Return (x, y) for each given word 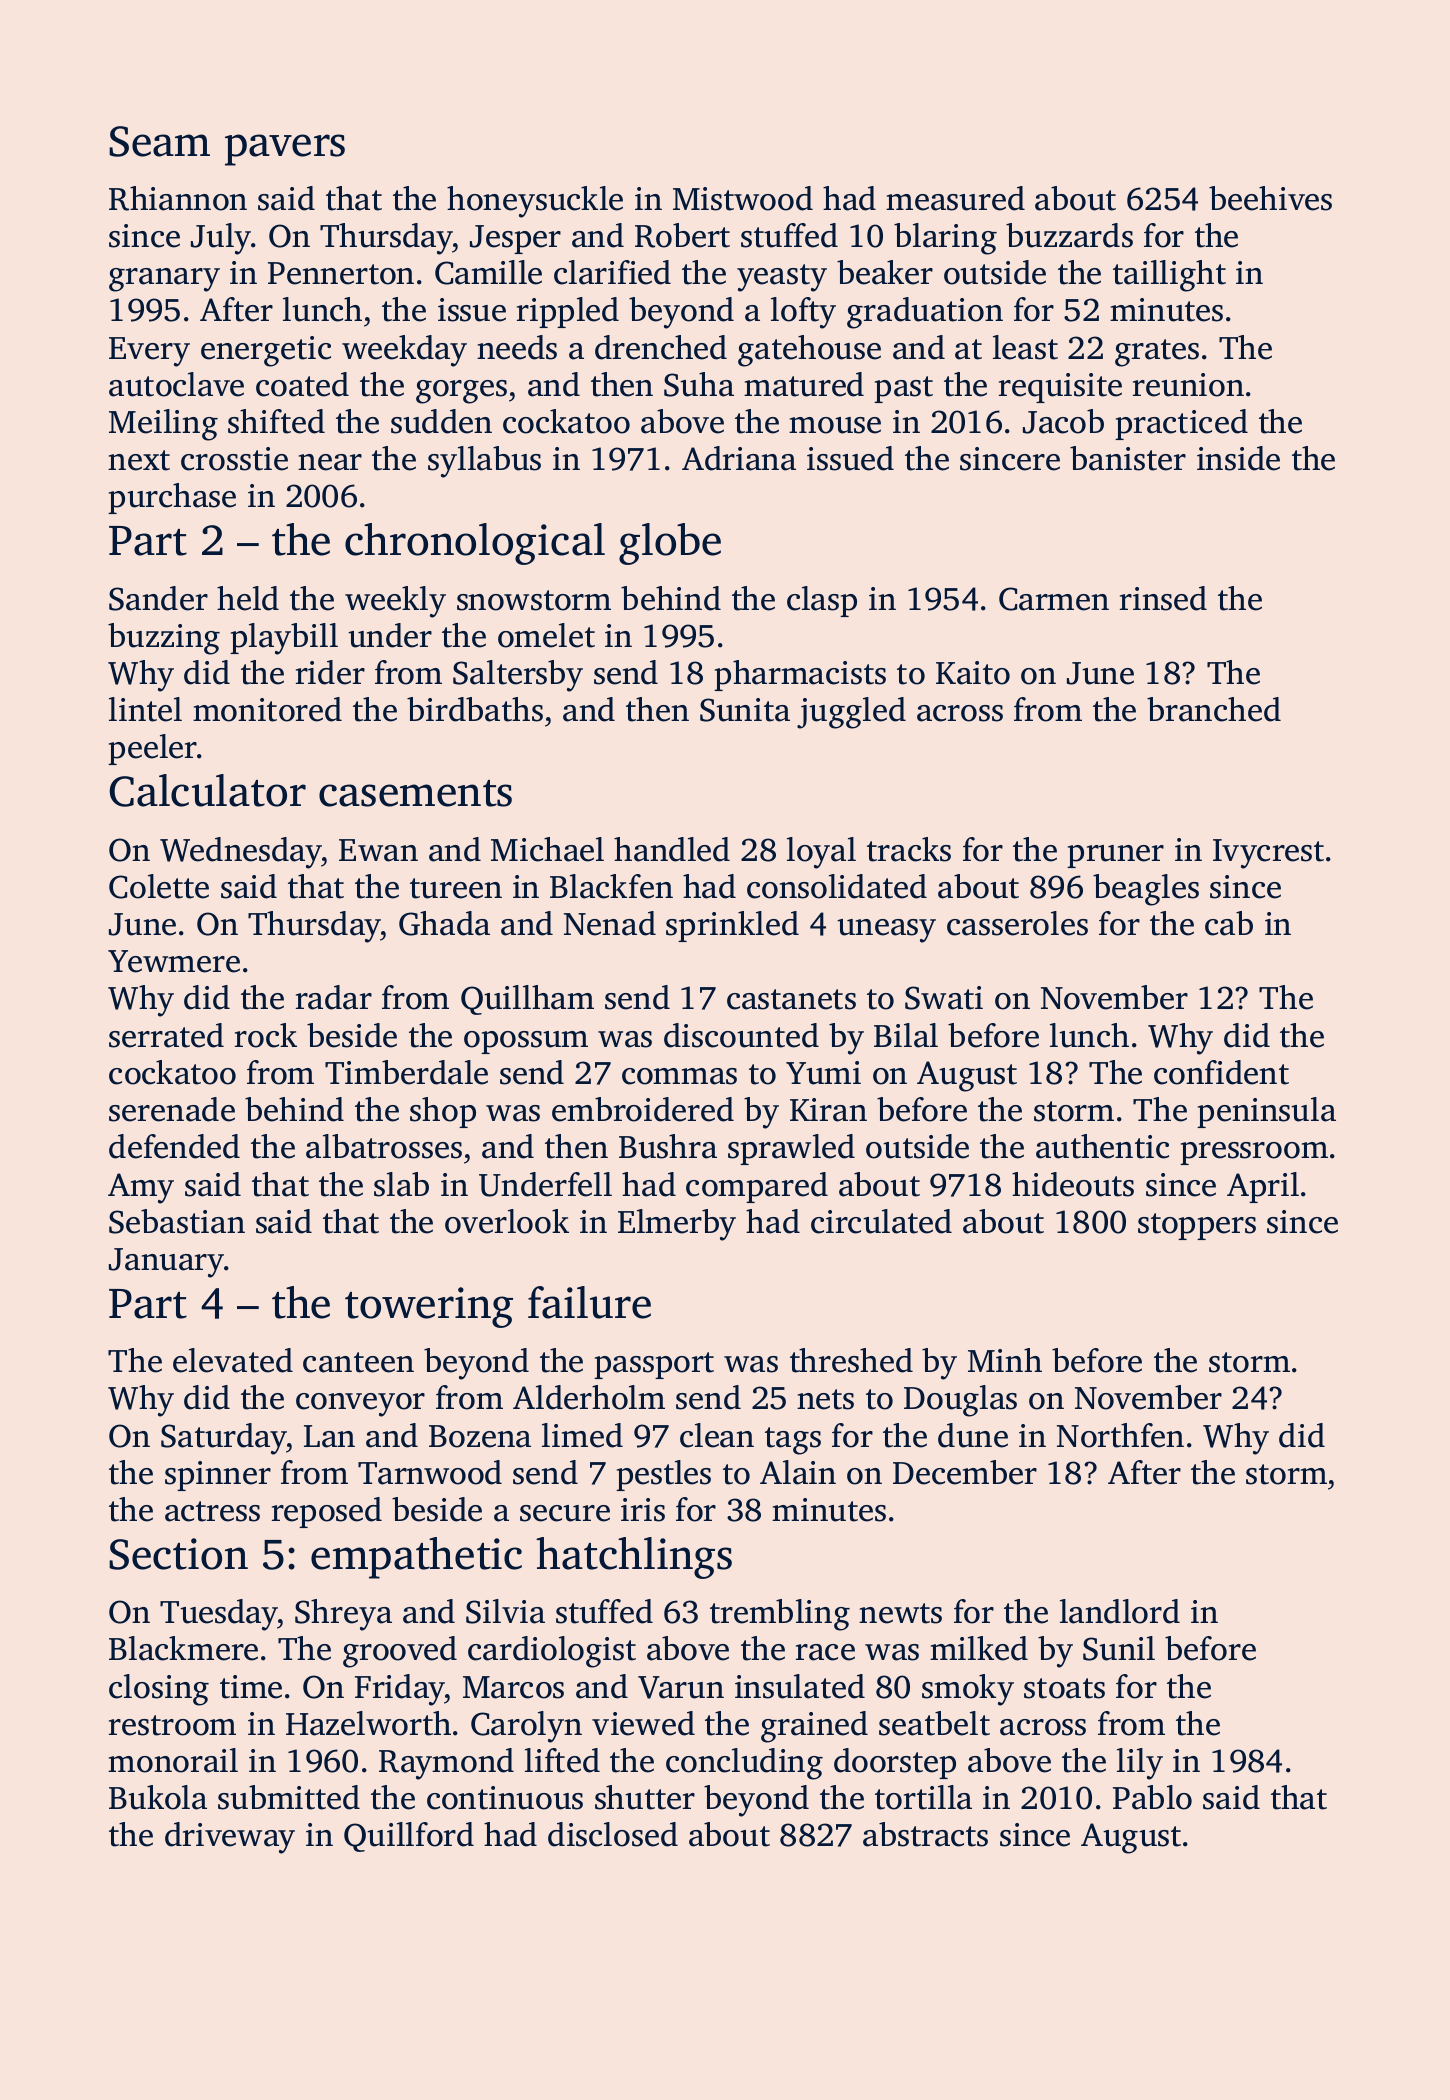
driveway (230, 1838)
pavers (285, 150)
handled (672, 849)
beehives (1270, 198)
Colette (159, 886)
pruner (1115, 856)
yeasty (782, 278)
